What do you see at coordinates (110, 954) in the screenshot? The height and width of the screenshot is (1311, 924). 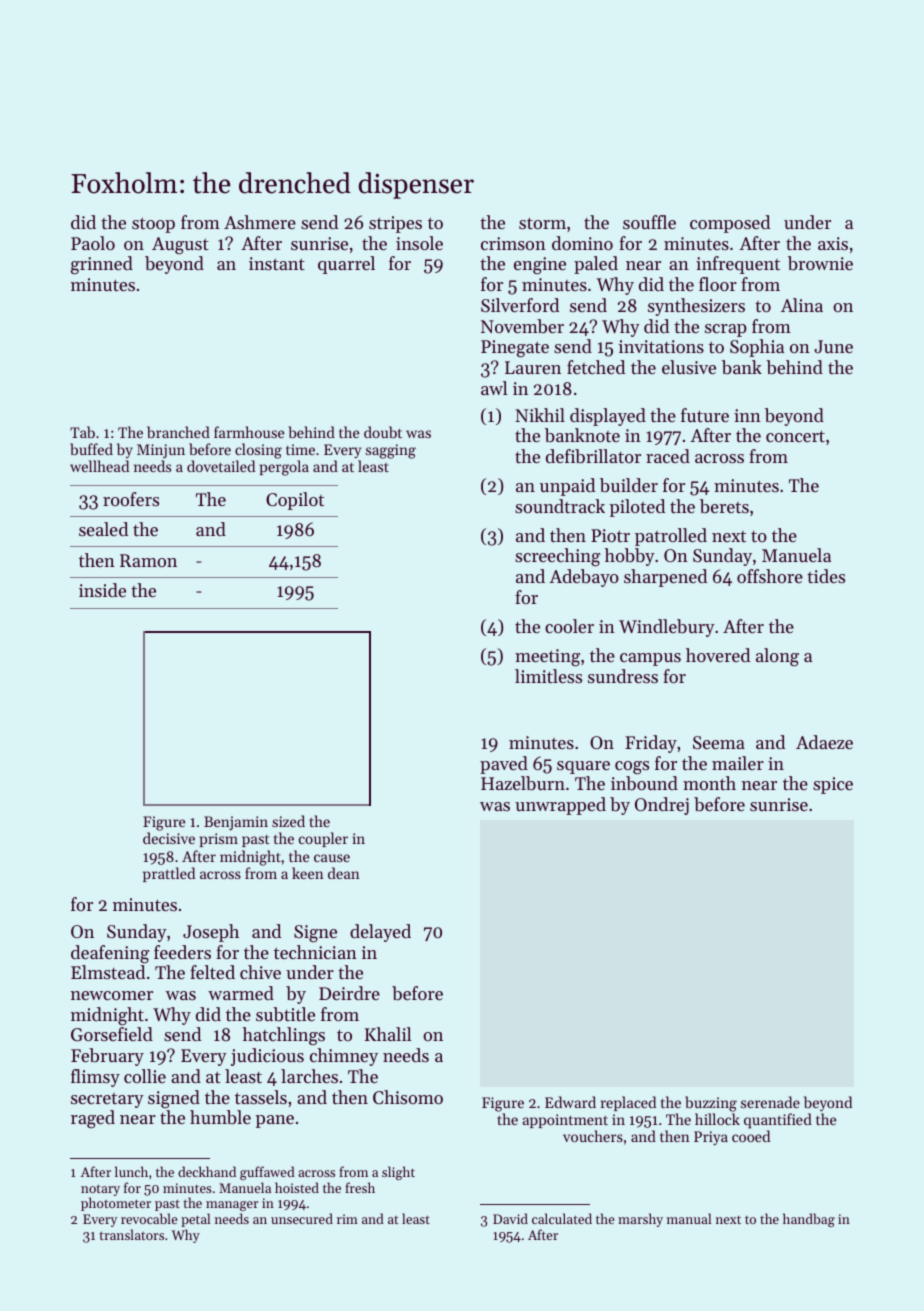 I see `deafening` at bounding box center [110, 954].
